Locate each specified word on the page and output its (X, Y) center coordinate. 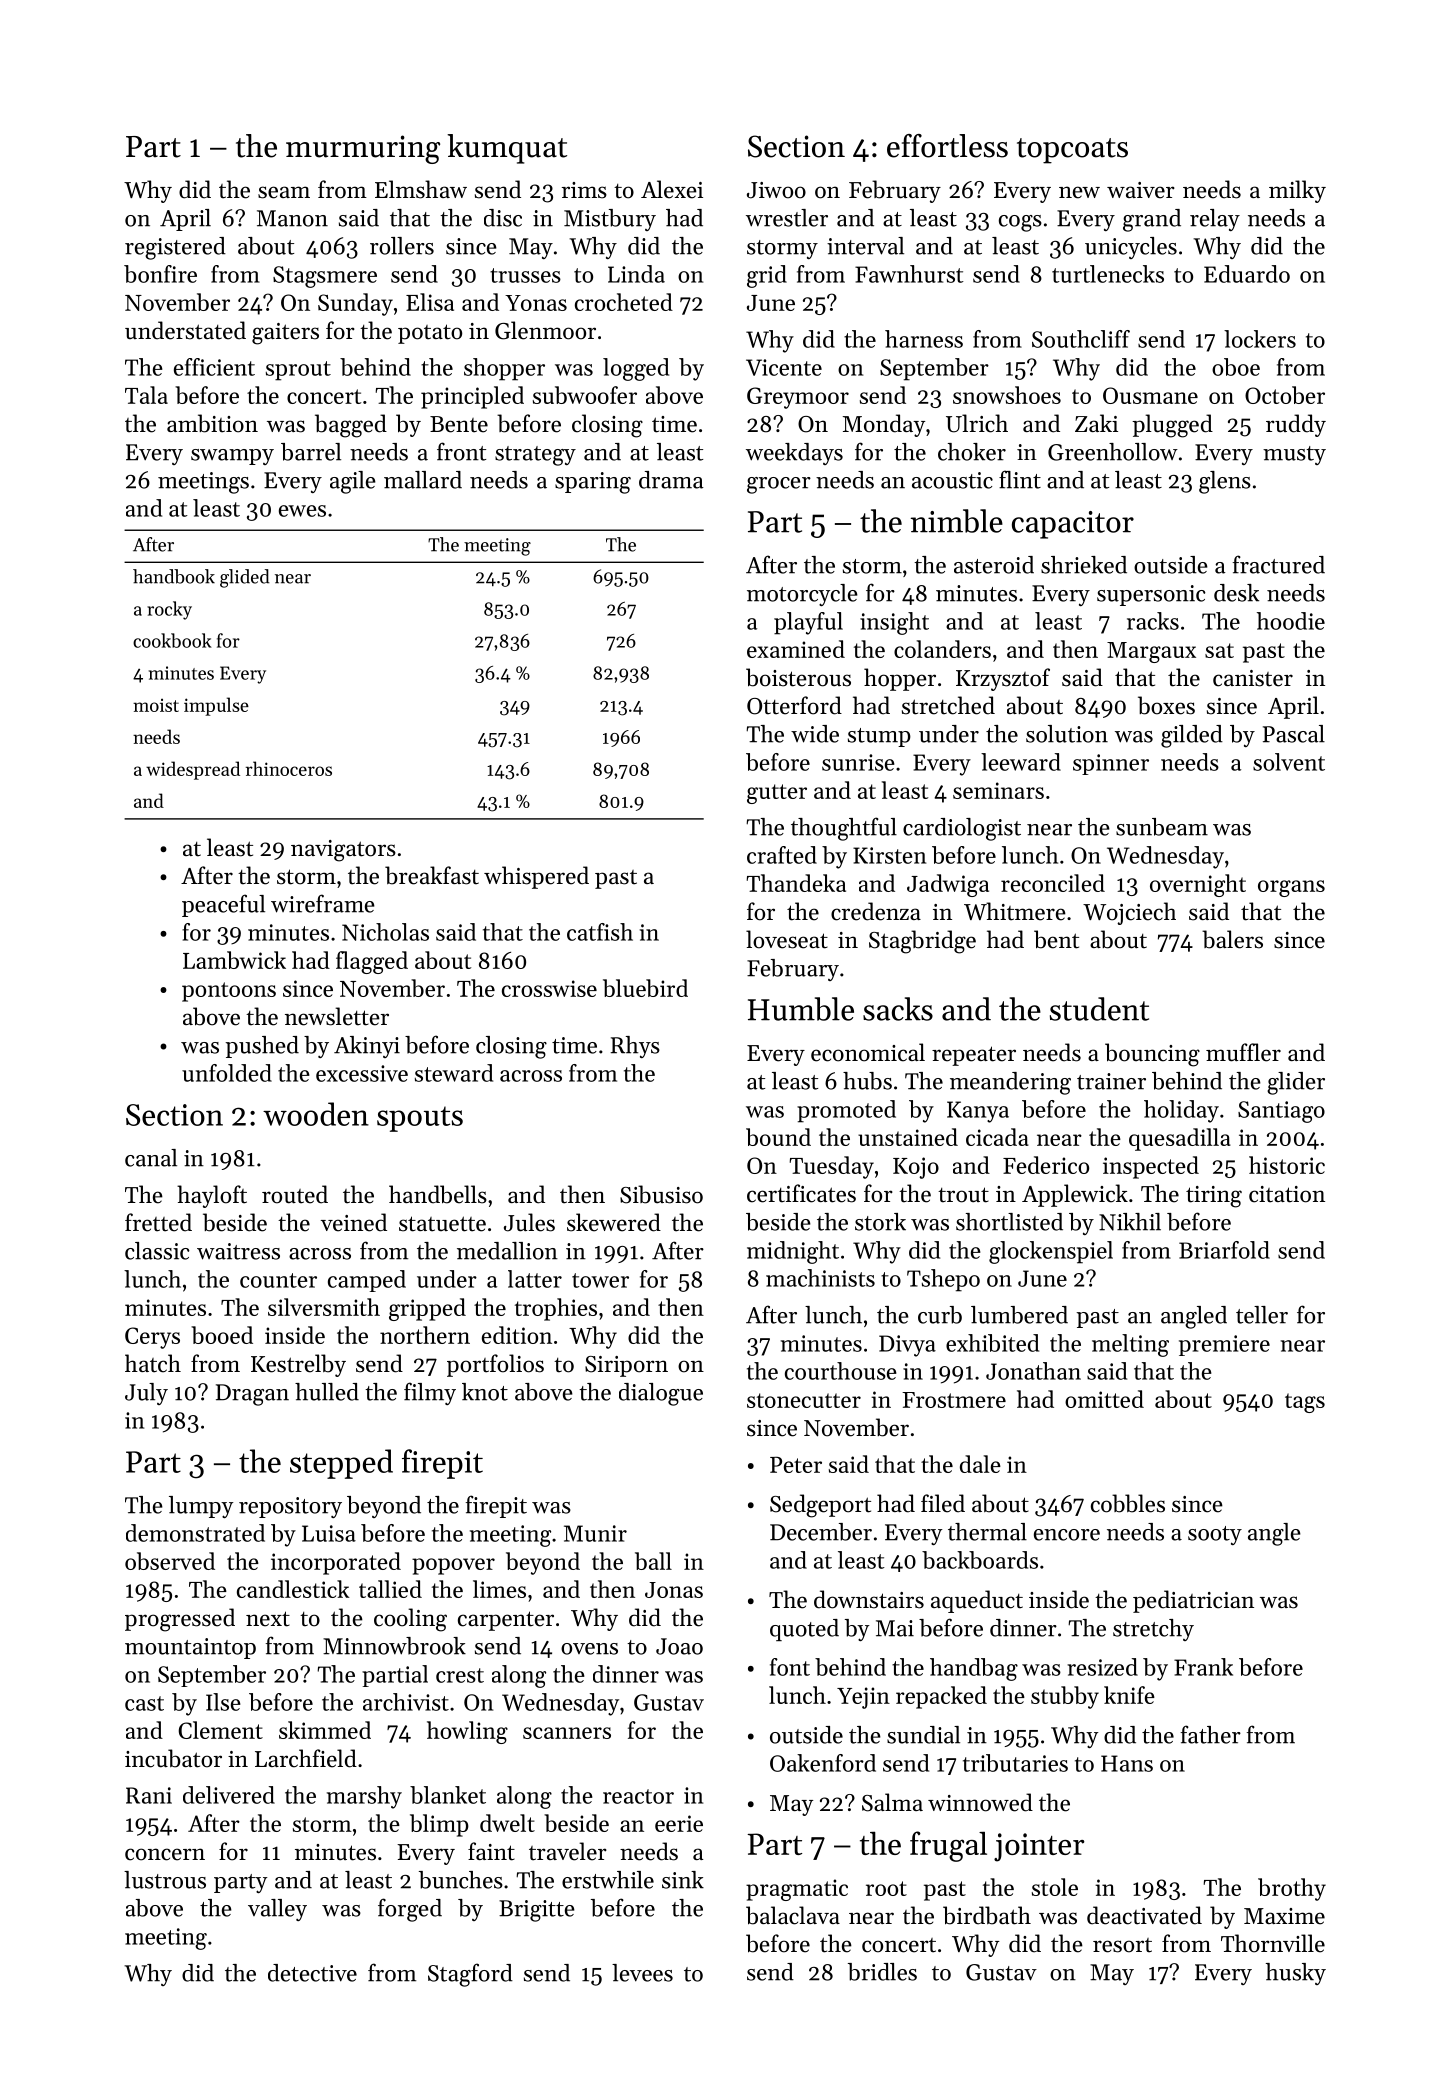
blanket (448, 1795)
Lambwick (234, 960)
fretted (158, 1222)
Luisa (329, 1533)
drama (671, 480)
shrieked (1084, 565)
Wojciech (1129, 913)
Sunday (355, 304)
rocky (169, 610)
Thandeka (796, 883)
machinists (820, 1278)
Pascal (1294, 734)
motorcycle (802, 595)
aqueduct (977, 1601)
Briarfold (1224, 1250)
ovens (589, 1649)
